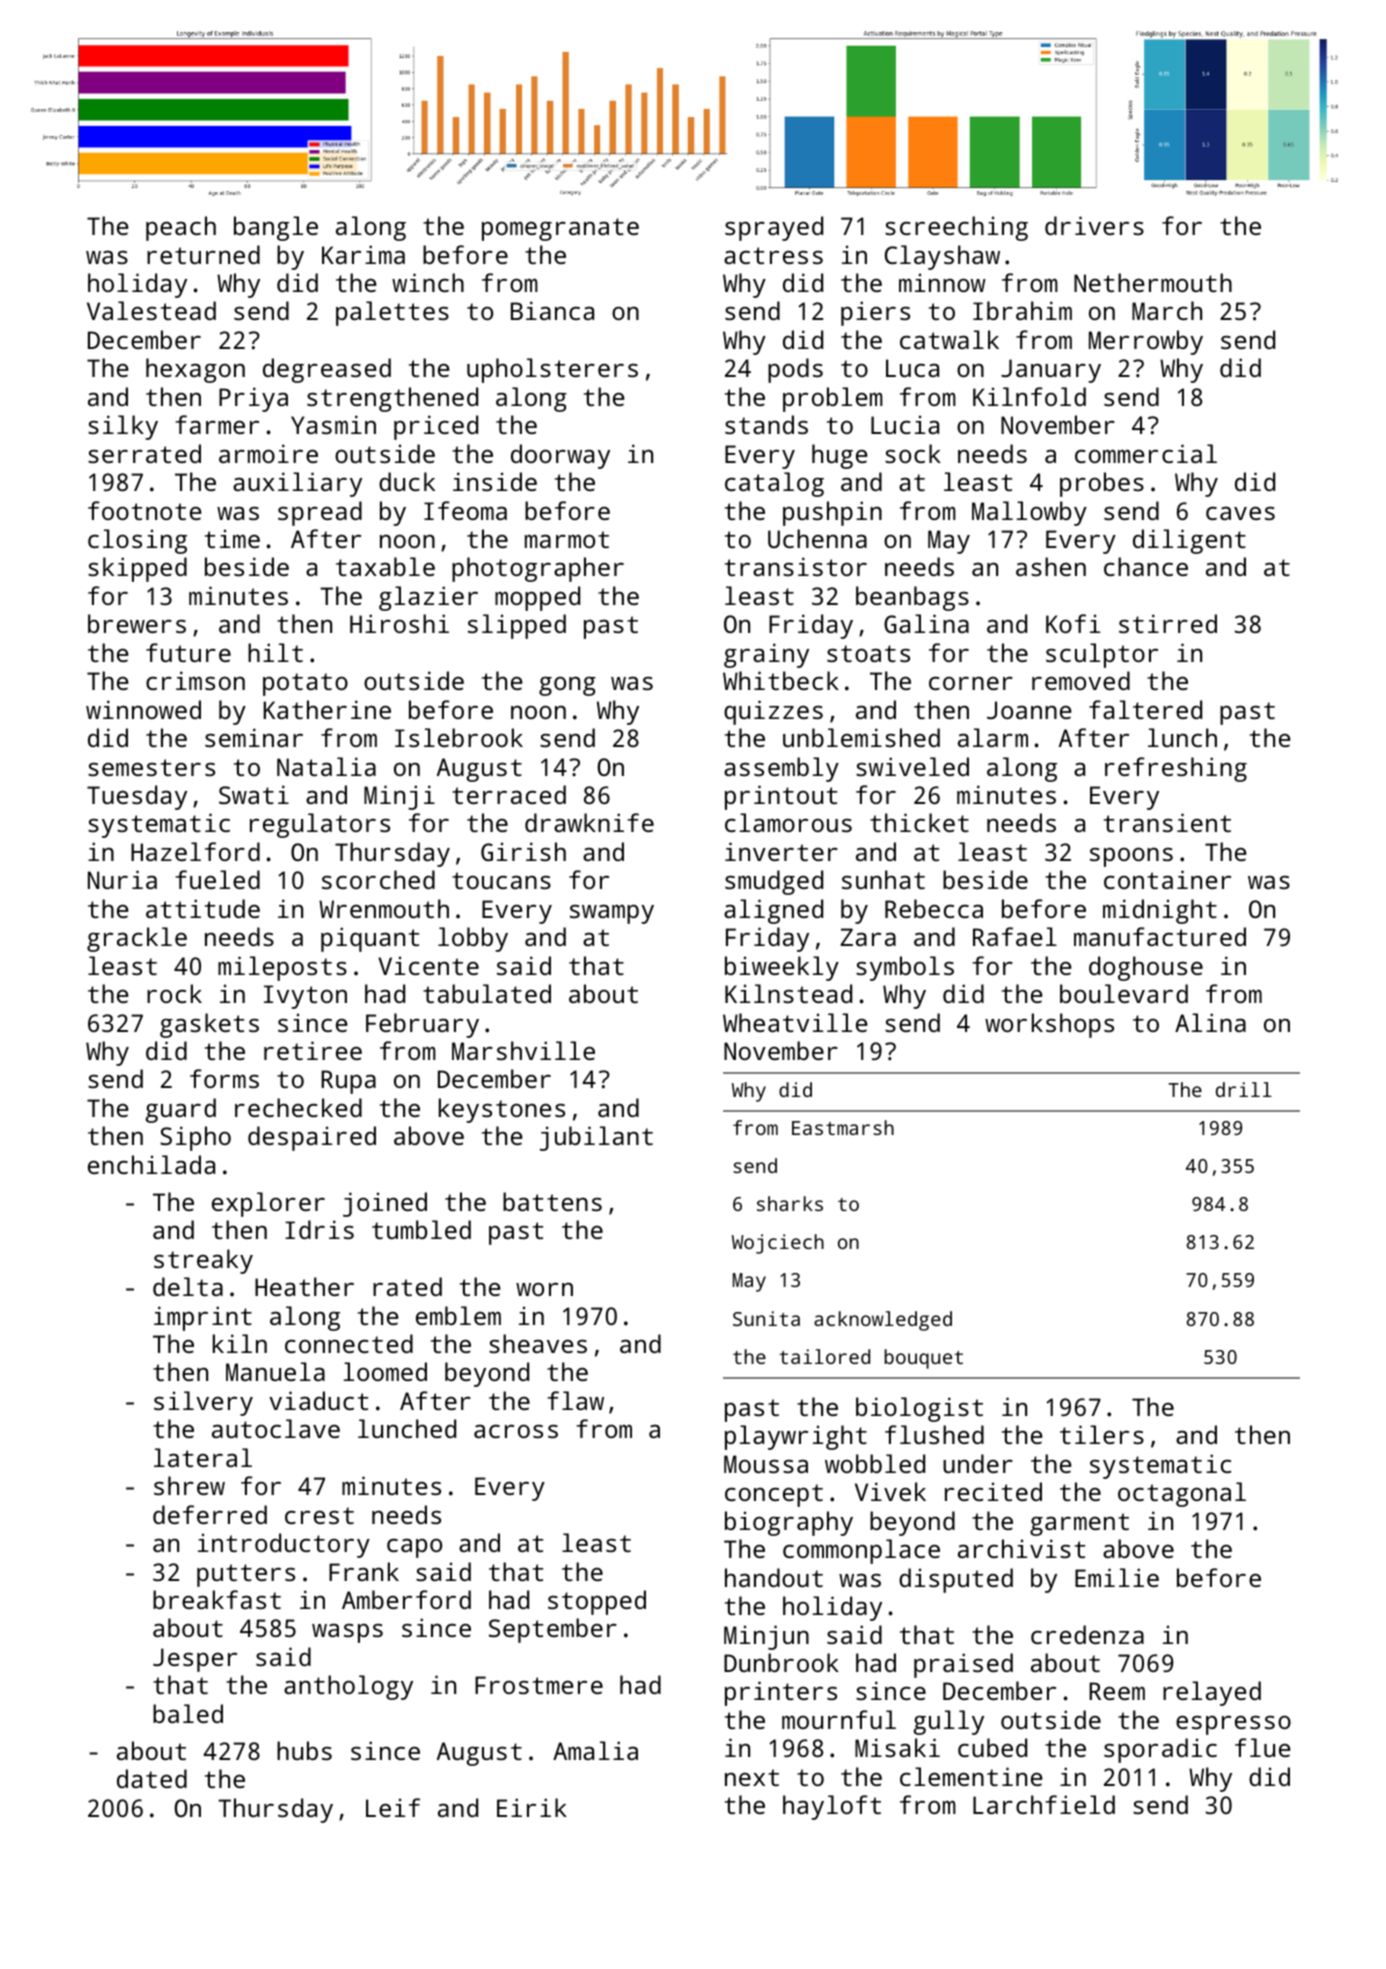 Image resolution: width=1386 pixels, height=1969 pixels. Describe the element at coordinates (152, 1778) in the image. I see `dated` at that location.
